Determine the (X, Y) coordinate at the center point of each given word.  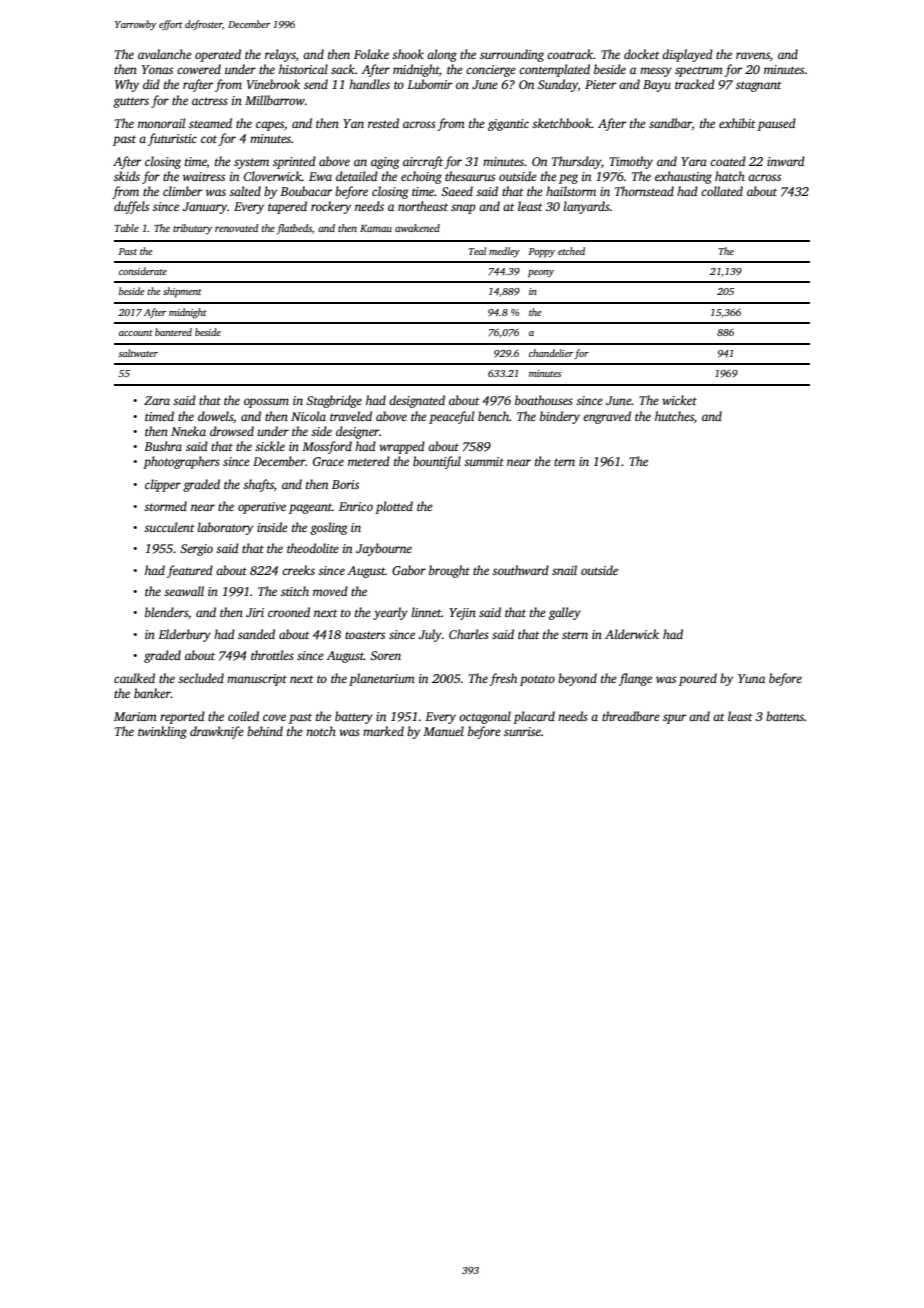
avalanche (165, 54)
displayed (687, 55)
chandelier (551, 353)
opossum (266, 403)
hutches (674, 416)
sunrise (522, 731)
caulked (134, 678)
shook (408, 54)
